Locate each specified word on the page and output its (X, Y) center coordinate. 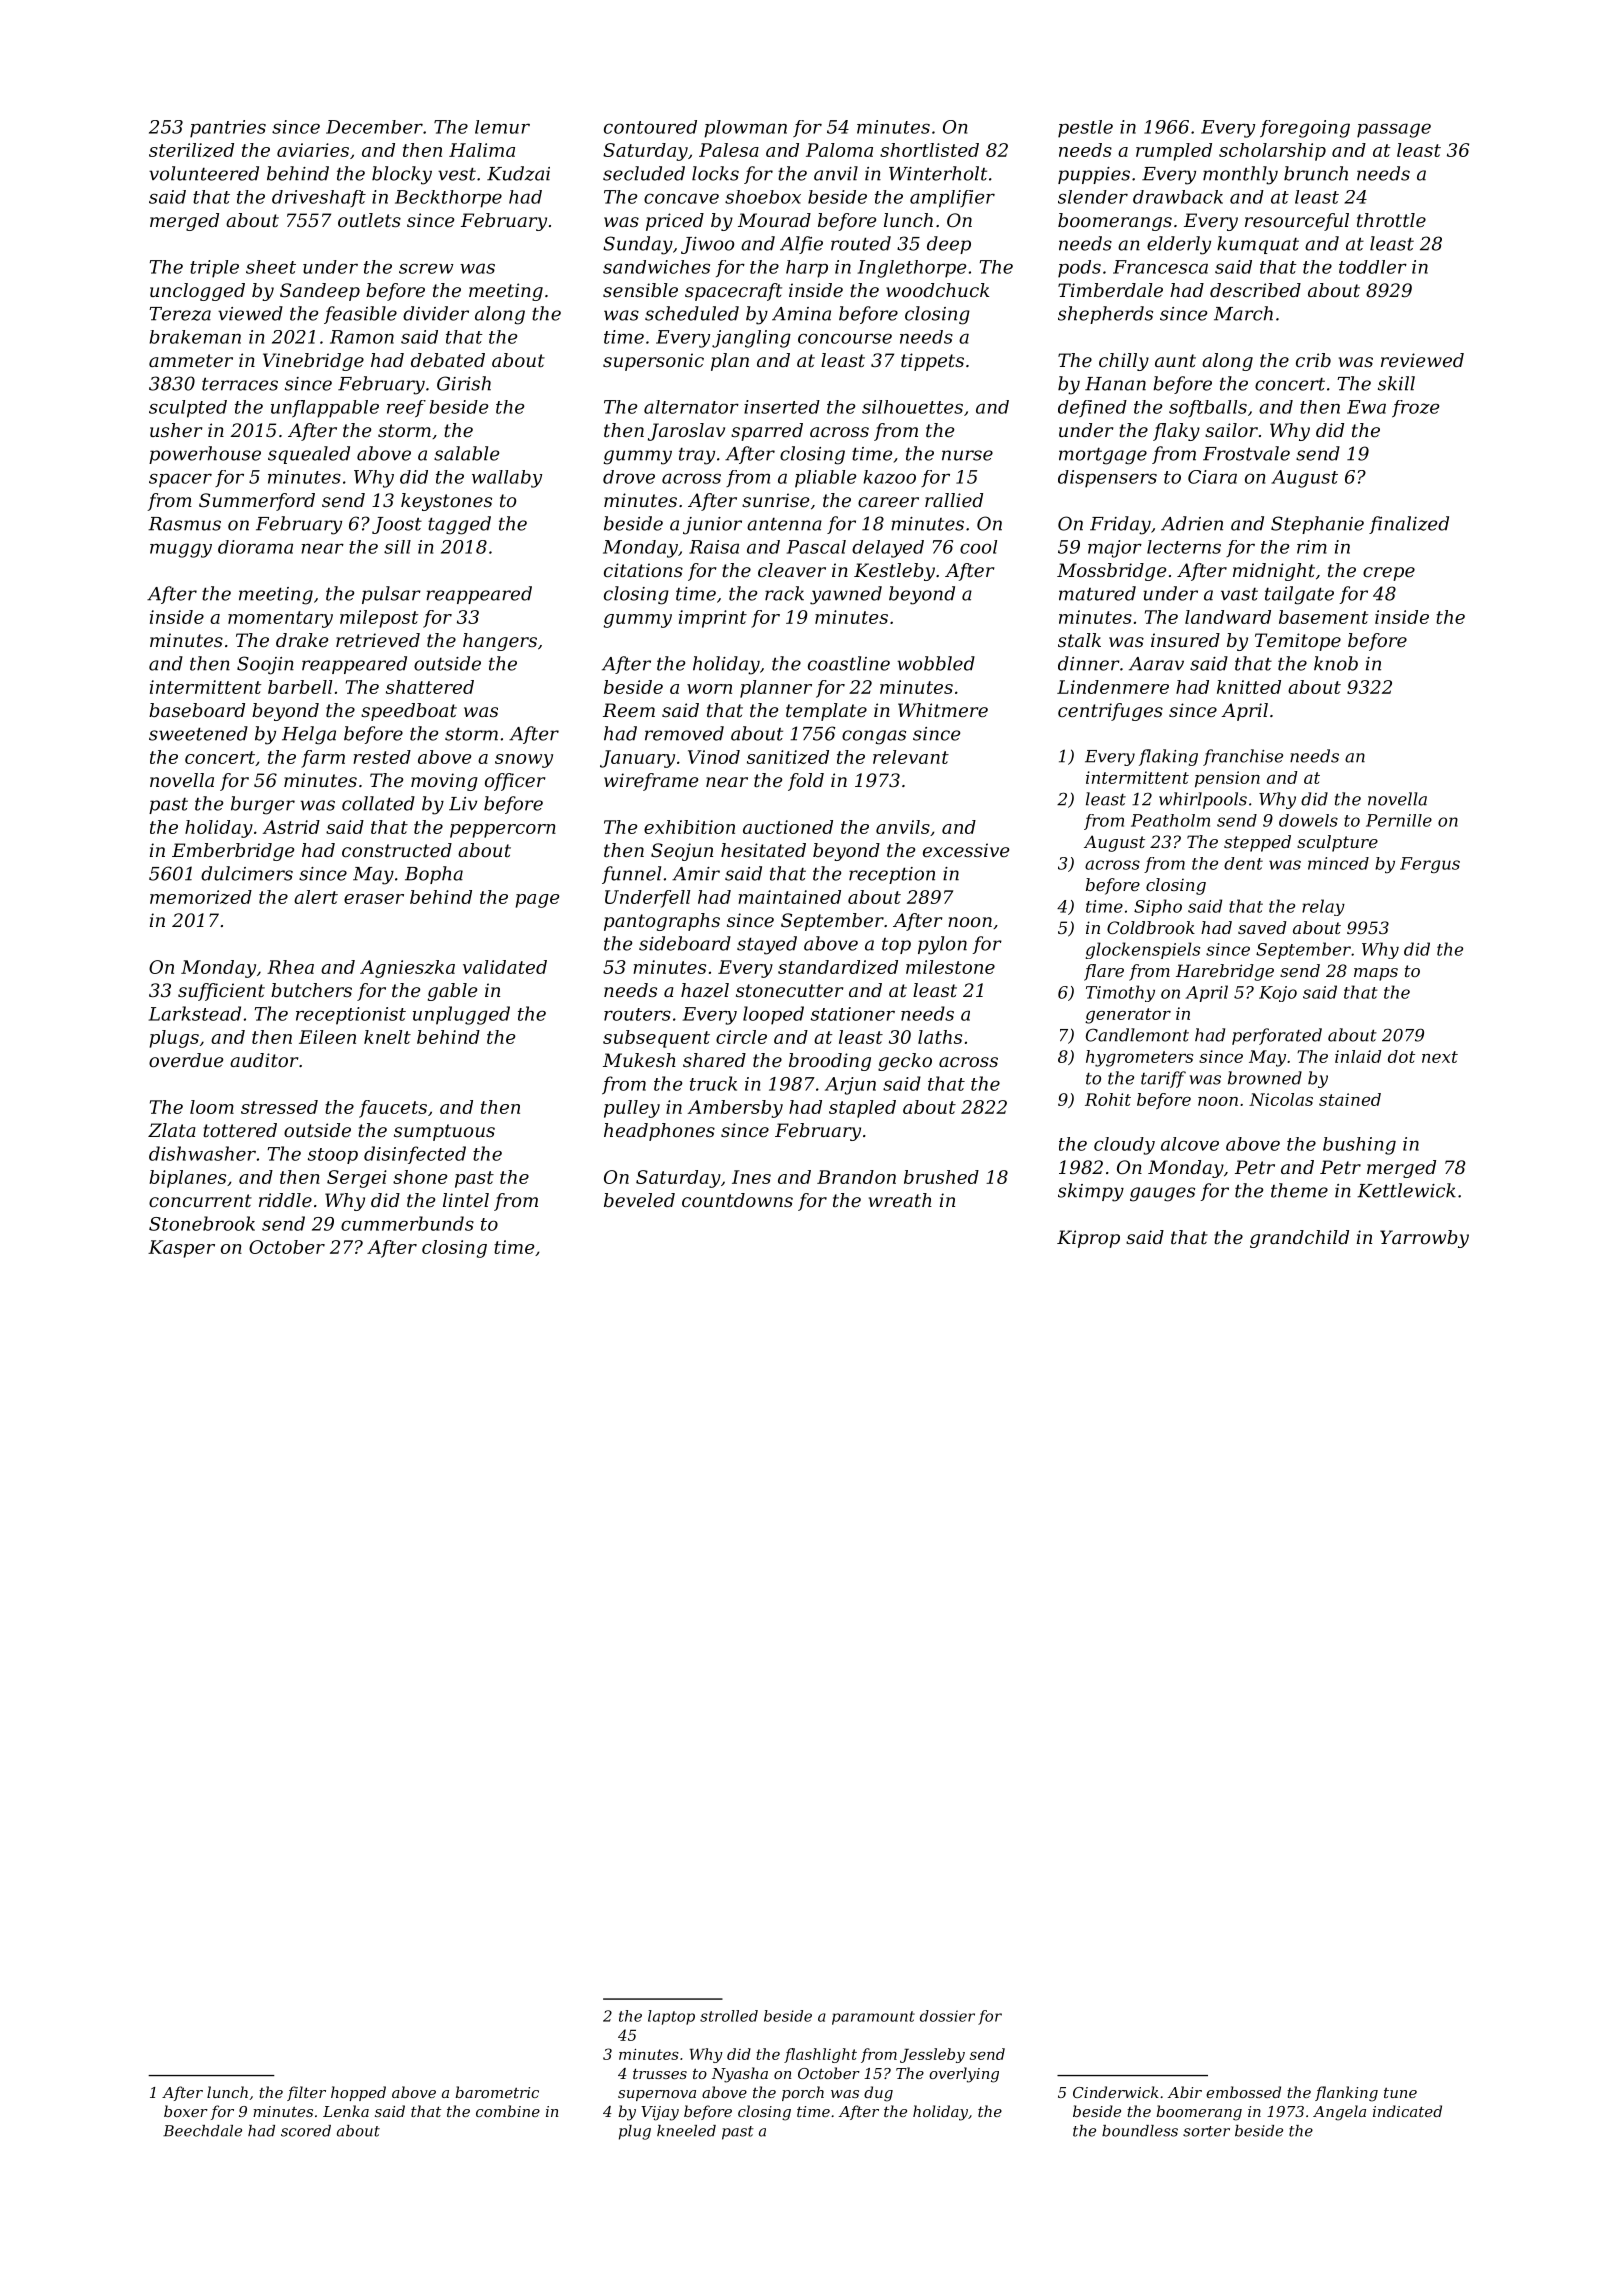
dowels (1308, 820)
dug (878, 2094)
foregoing (1305, 129)
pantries (228, 129)
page (538, 901)
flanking (1346, 2094)
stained (1350, 1099)
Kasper (181, 1249)
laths (940, 1037)
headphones (659, 1132)
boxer (186, 2111)
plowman (745, 129)
